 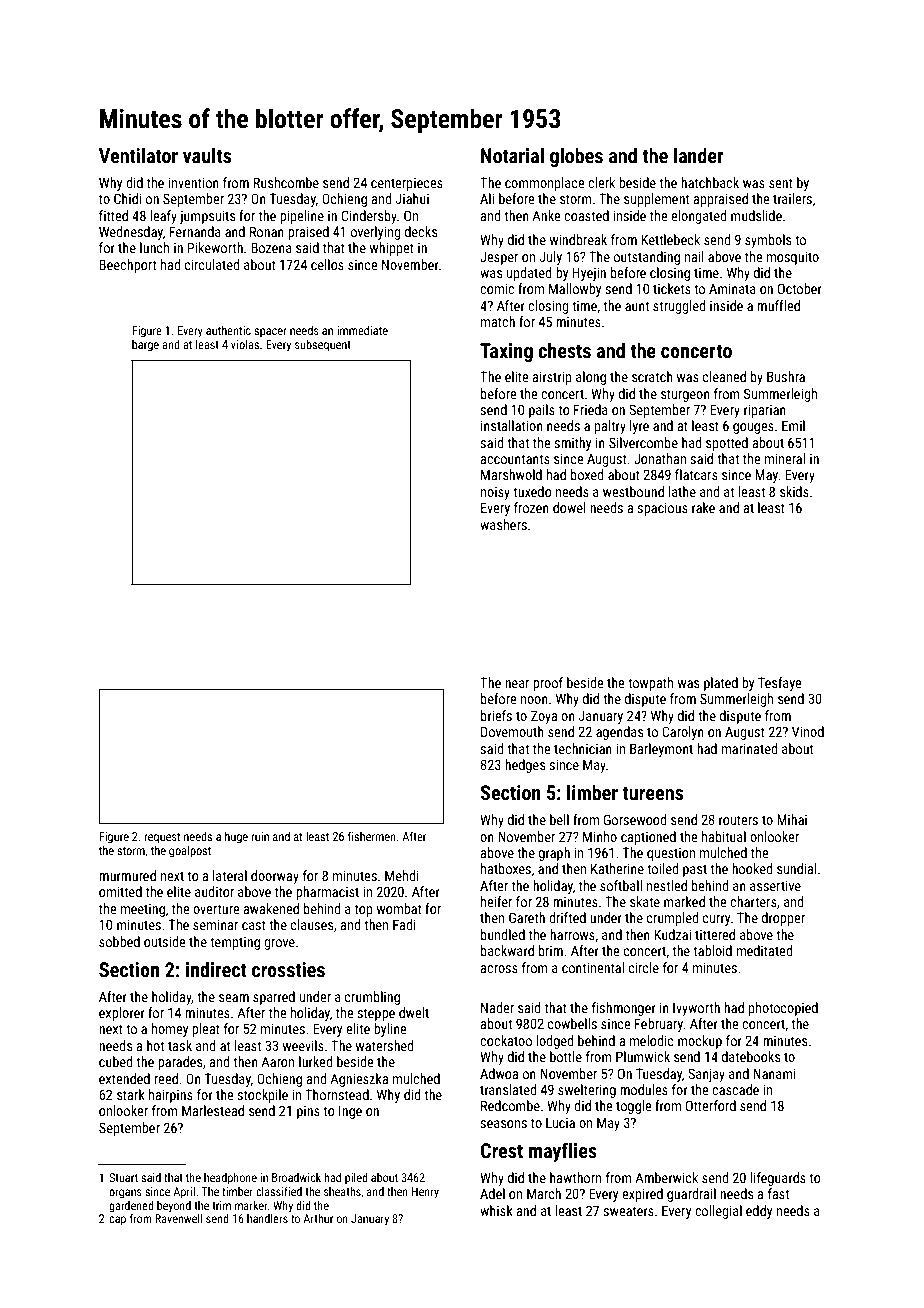 What do you see at coordinates (495, 493) in the screenshot?
I see `noisy` at bounding box center [495, 493].
